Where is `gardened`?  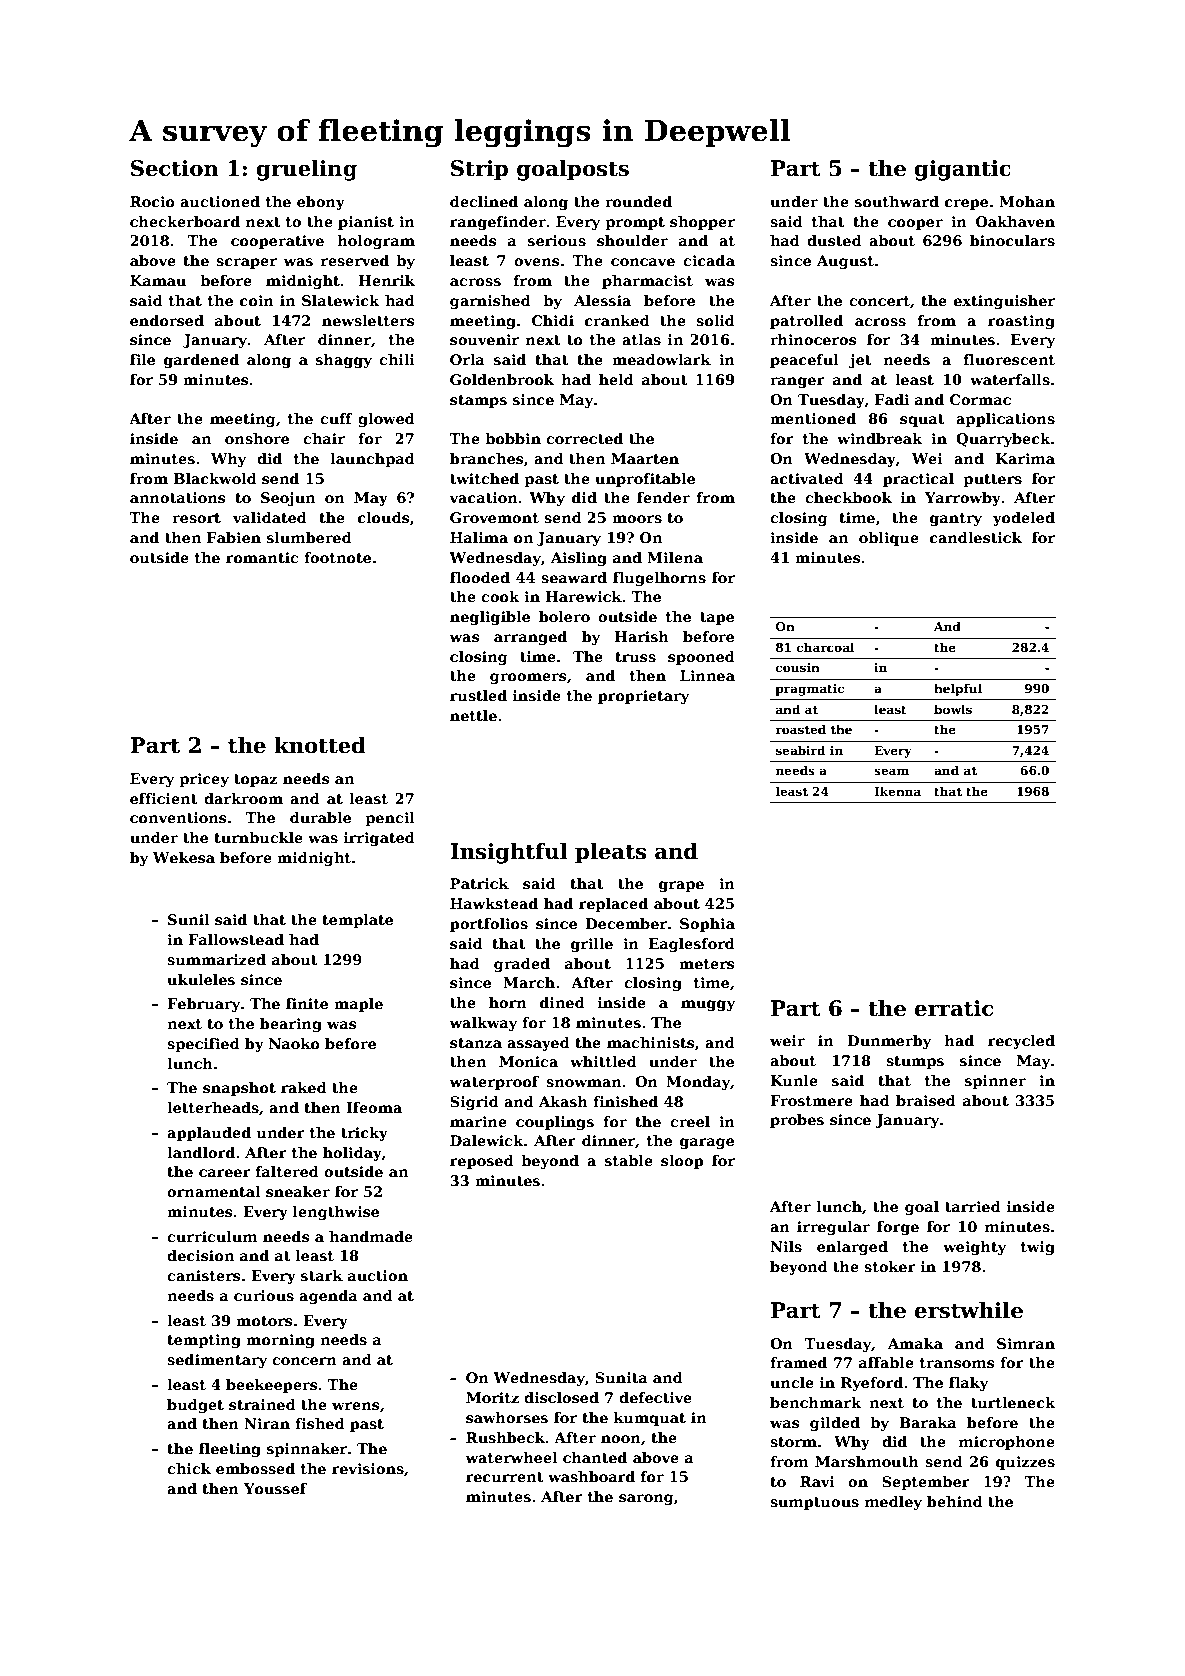 gardened is located at coordinates (201, 361).
